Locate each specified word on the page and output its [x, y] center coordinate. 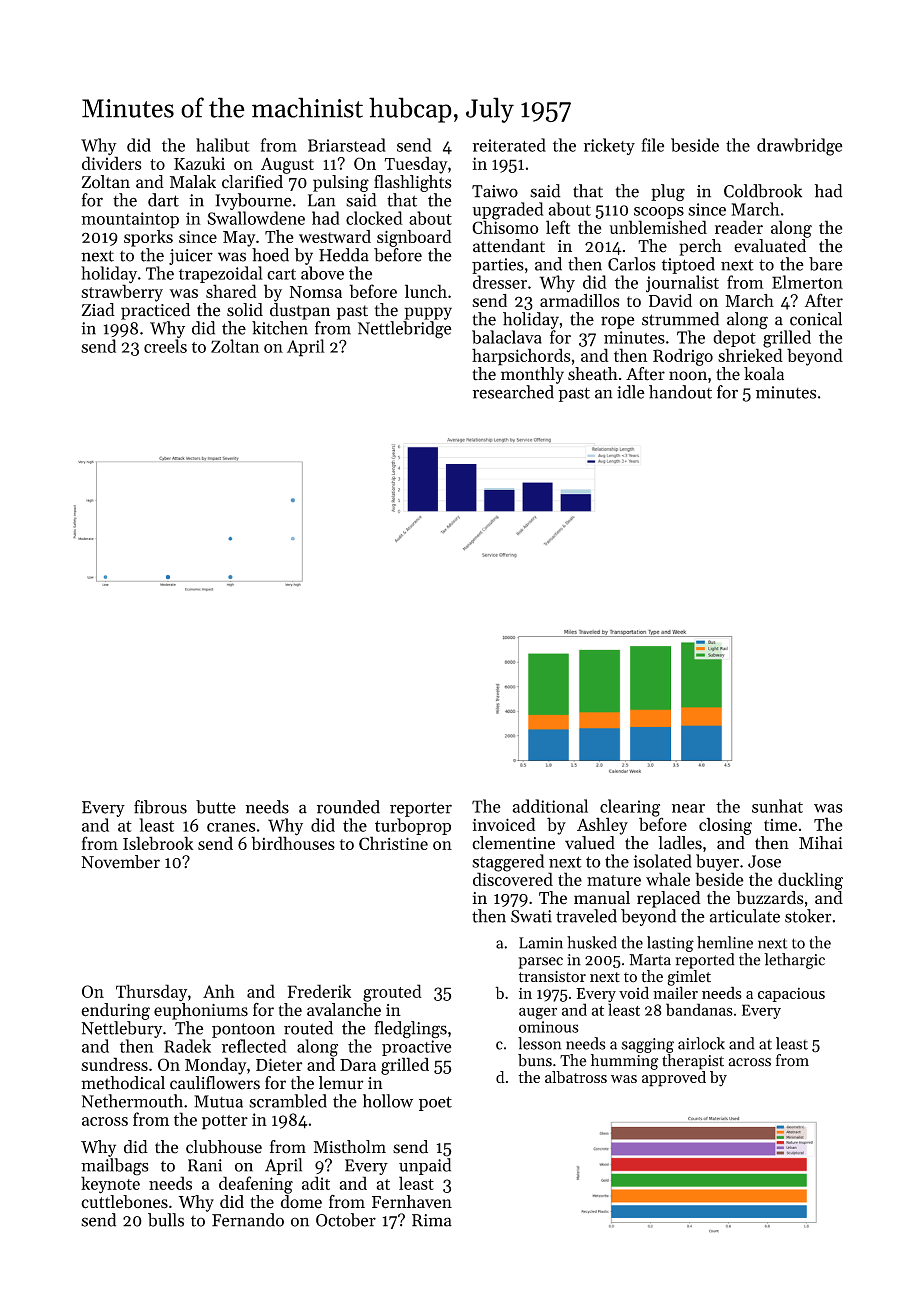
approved [674, 1079]
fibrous [160, 807]
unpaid [425, 1166]
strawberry [122, 293]
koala [764, 374]
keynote [110, 1185]
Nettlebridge [405, 330]
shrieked [750, 355]
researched [513, 392]
